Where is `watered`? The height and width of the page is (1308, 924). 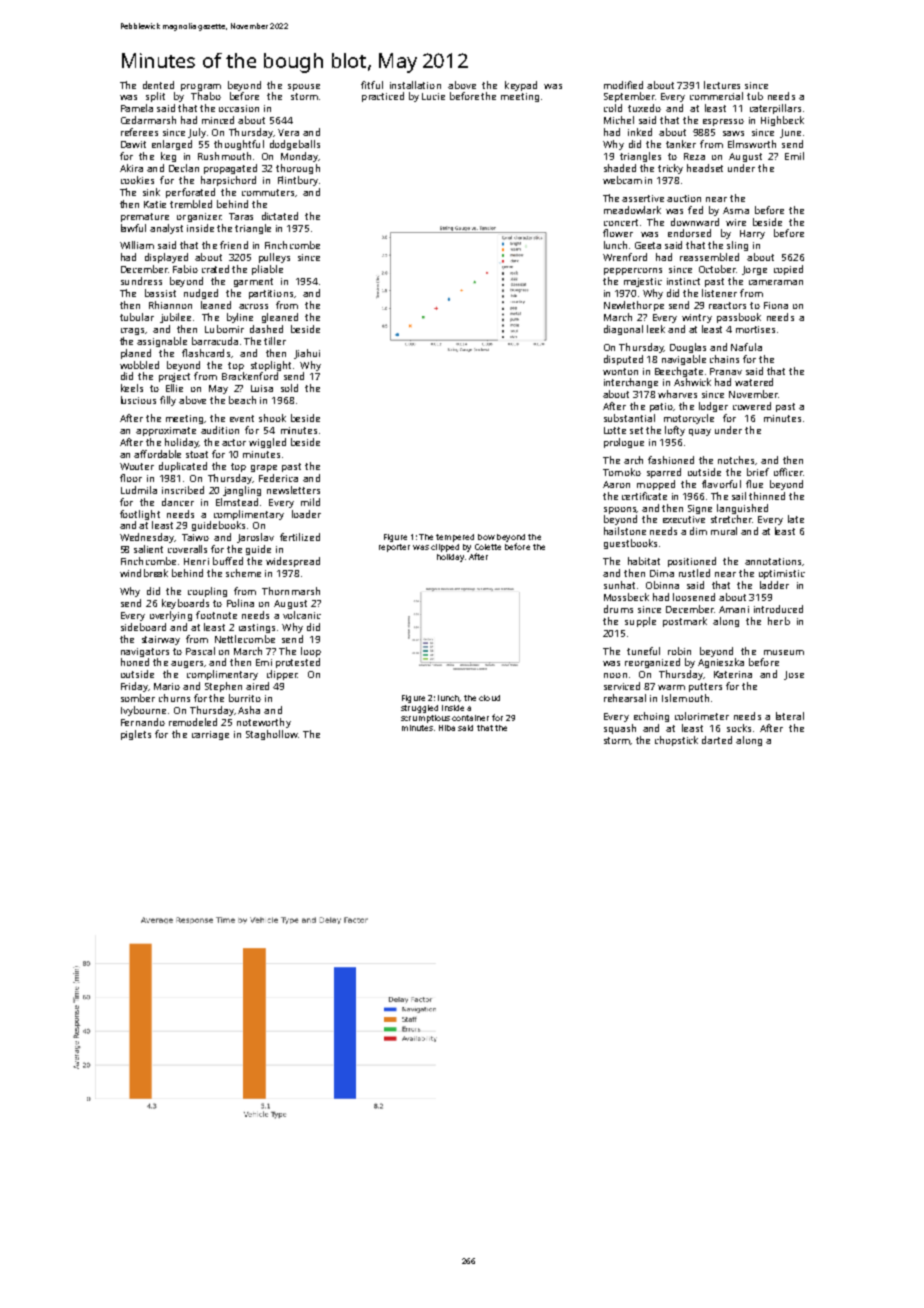
watered is located at coordinates (754, 382).
